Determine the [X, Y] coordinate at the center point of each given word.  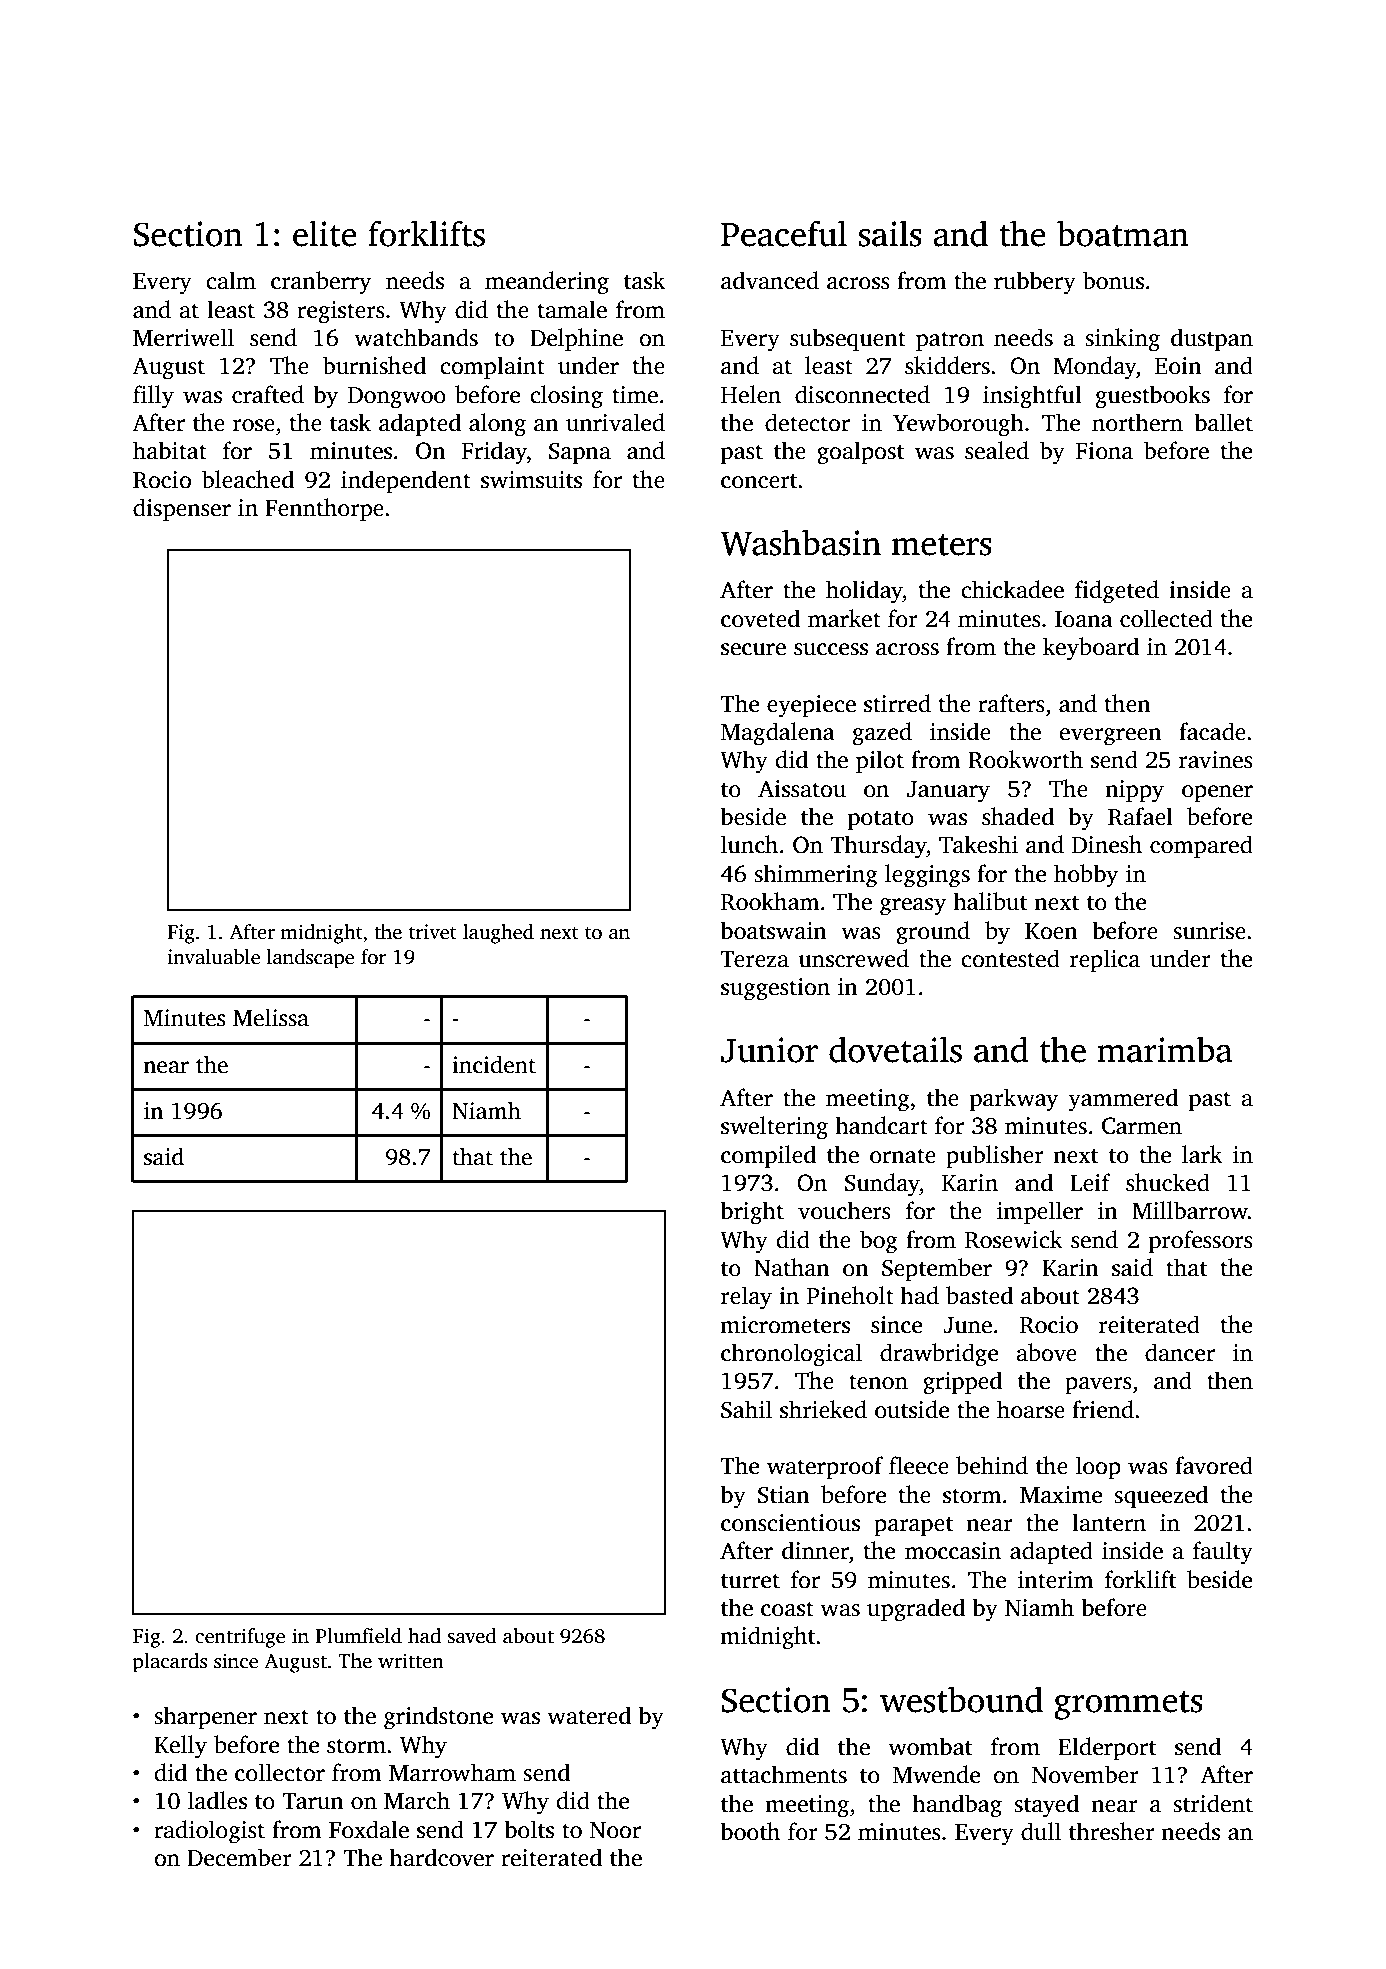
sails [890, 233]
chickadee [1012, 589]
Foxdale [369, 1829]
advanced [770, 280]
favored [1214, 1465]
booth [750, 1831]
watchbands [416, 337]
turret [750, 1581]
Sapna [580, 453]
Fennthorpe [324, 509]
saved [472, 1636]
